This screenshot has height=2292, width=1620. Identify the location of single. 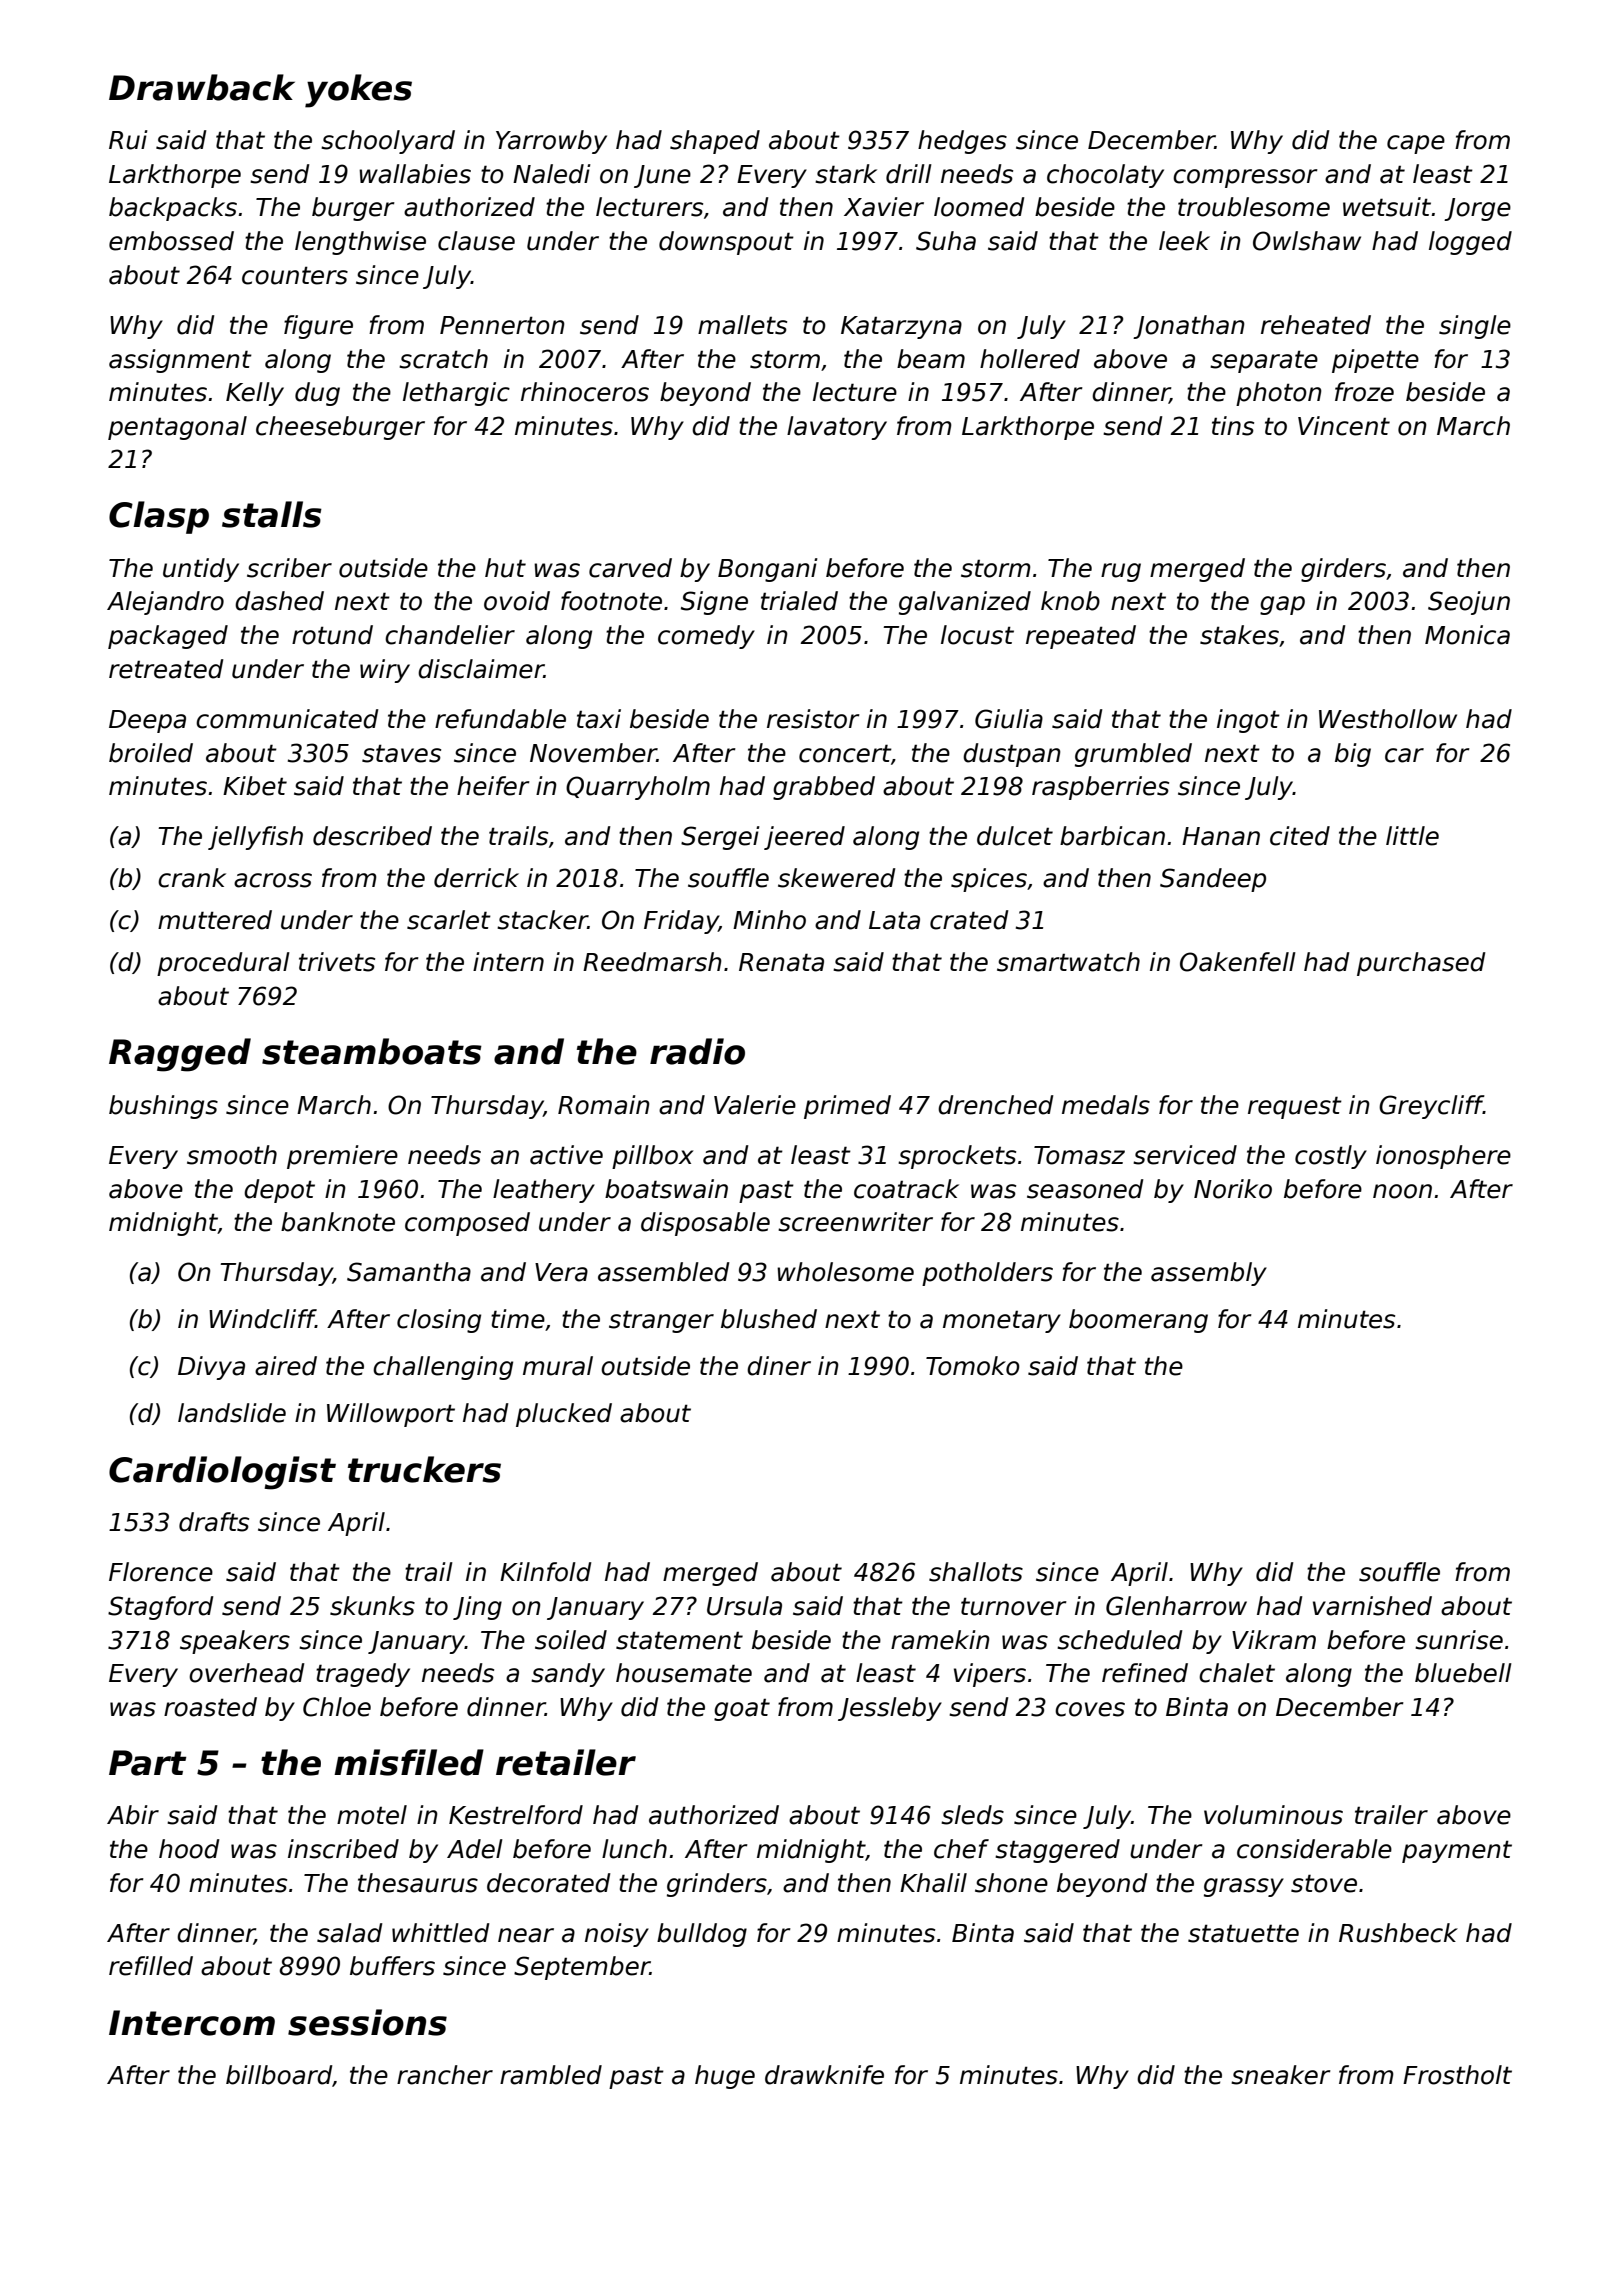
(1475, 327).
